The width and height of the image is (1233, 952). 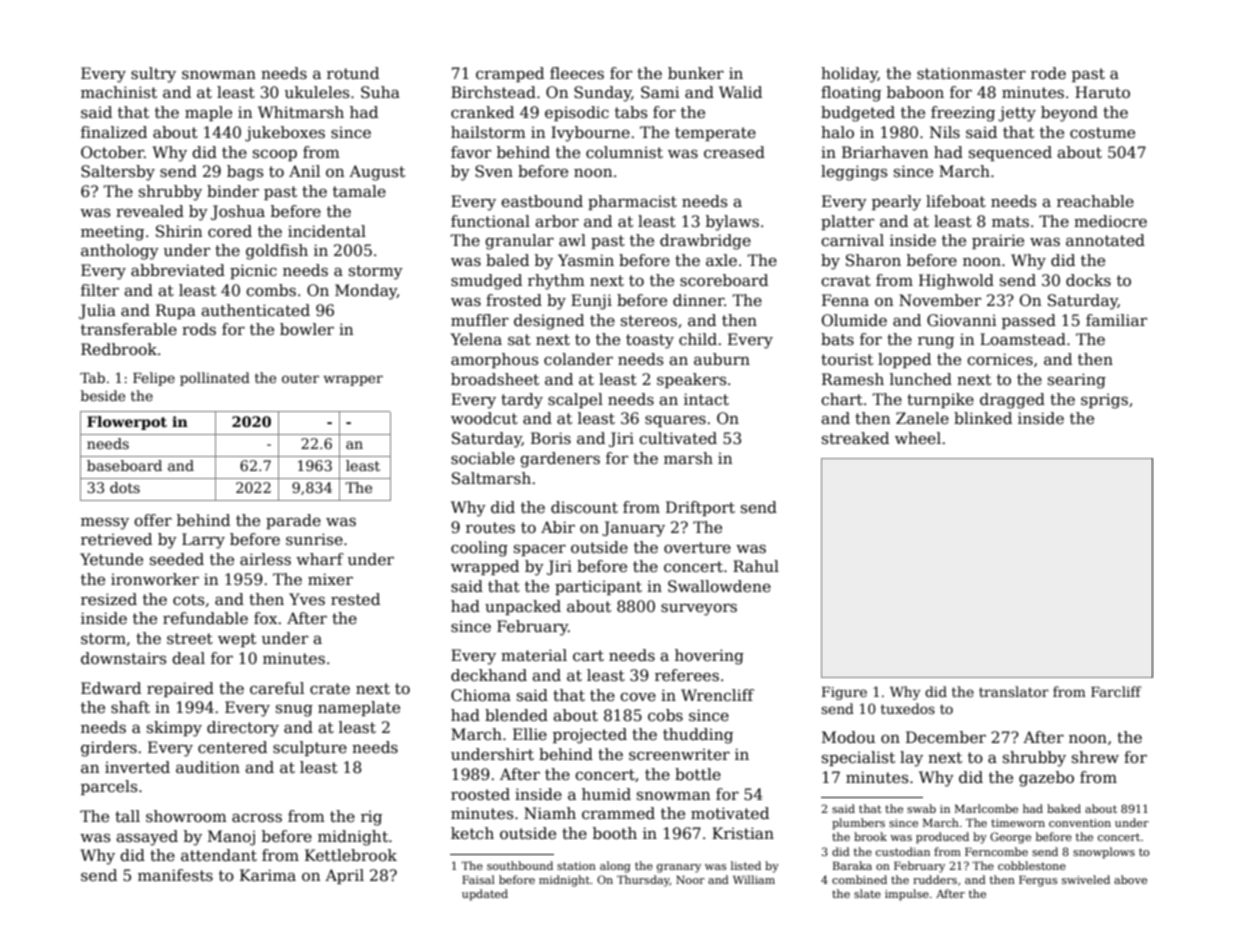 What do you see at coordinates (344, 876) in the image?
I see `April` at bounding box center [344, 876].
